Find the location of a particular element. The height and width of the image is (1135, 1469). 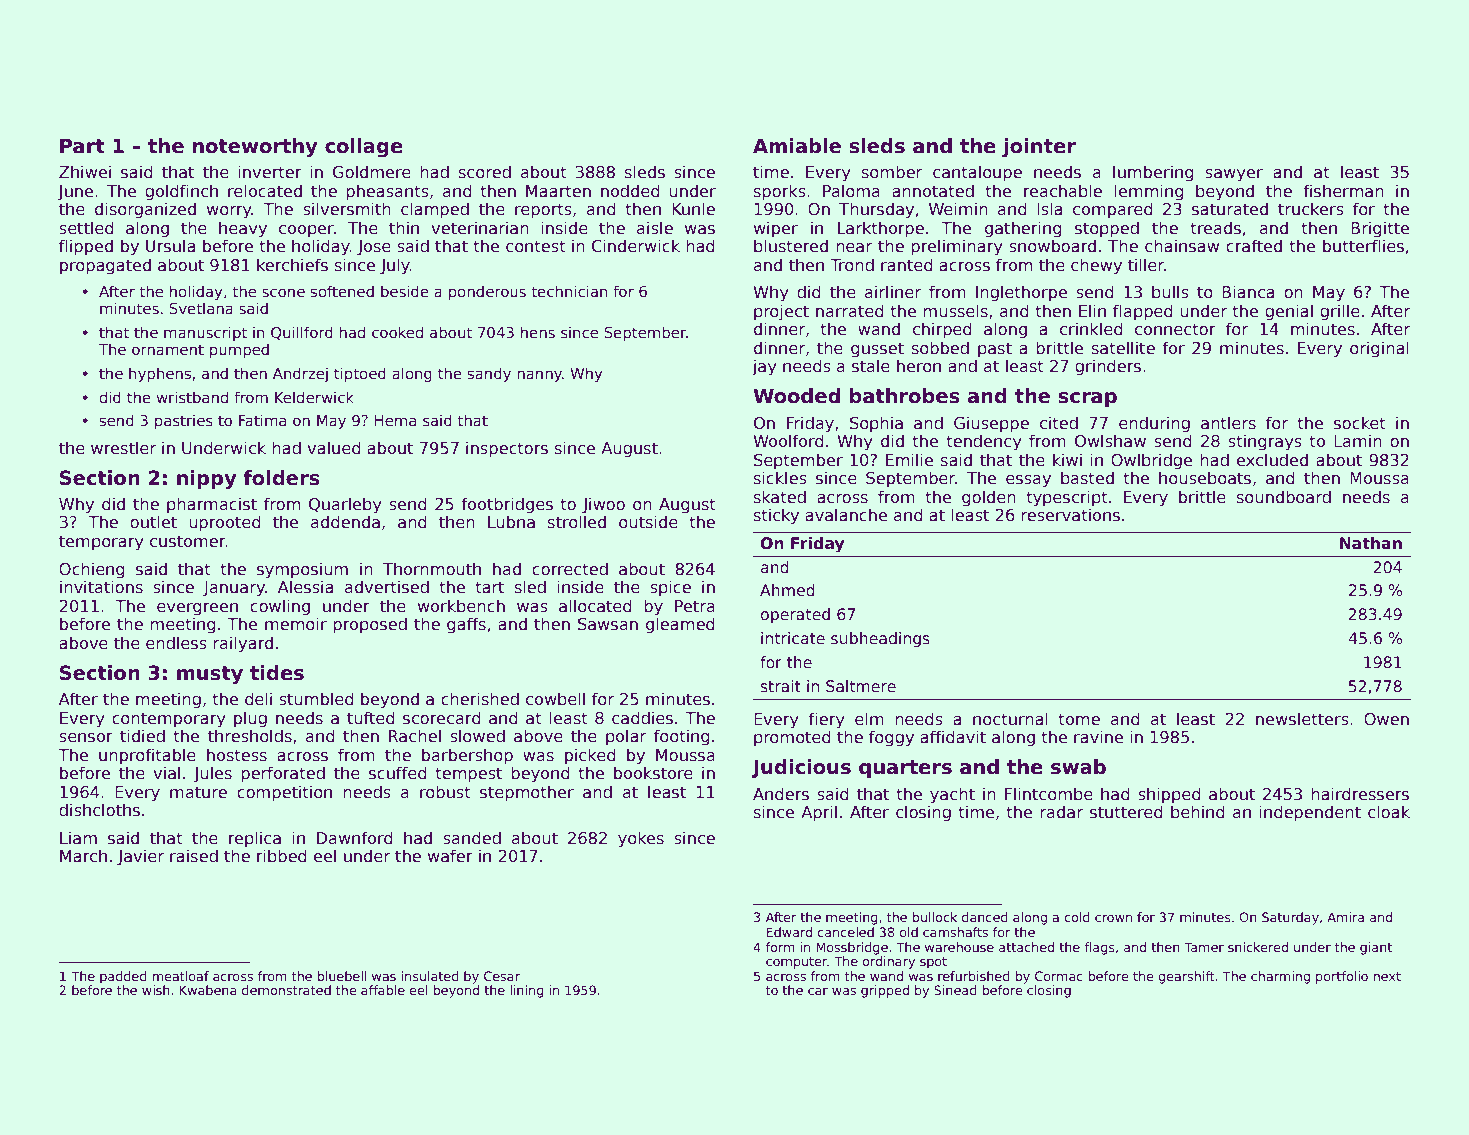

sanded is located at coordinates (472, 838).
